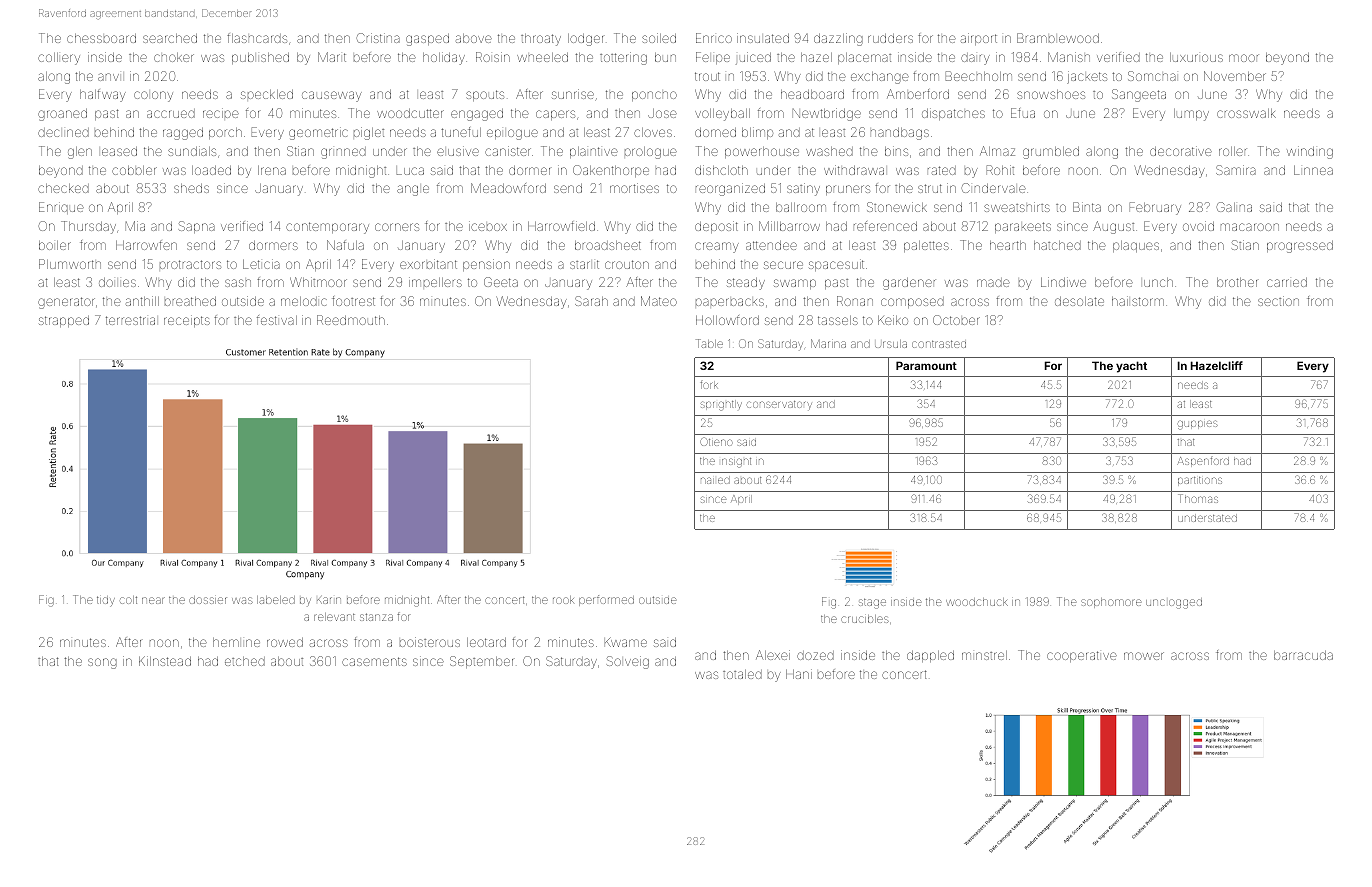  What do you see at coordinates (742, 674) in the document?
I see `totaled` at bounding box center [742, 674].
